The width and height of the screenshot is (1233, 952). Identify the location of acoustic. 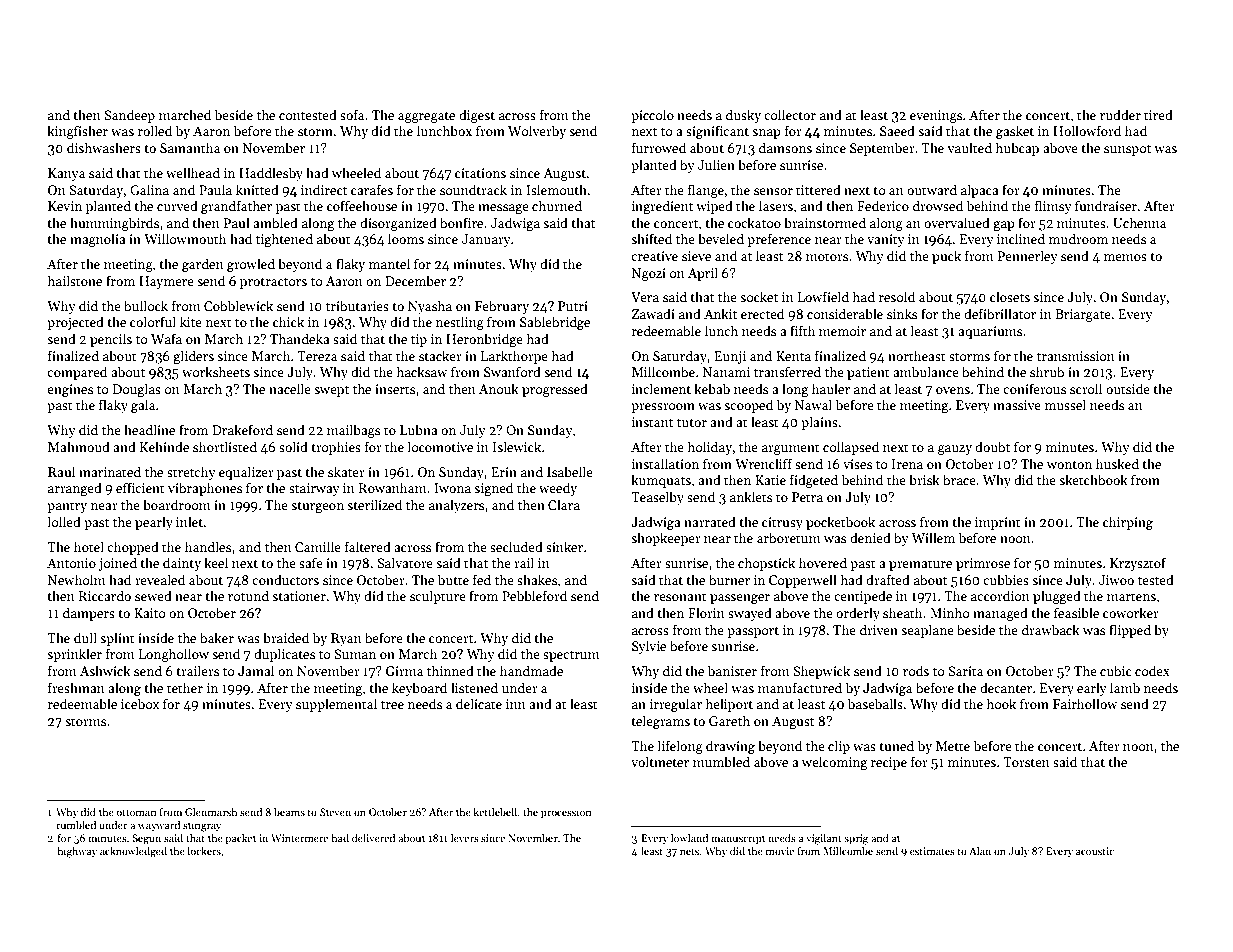
(1095, 851).
